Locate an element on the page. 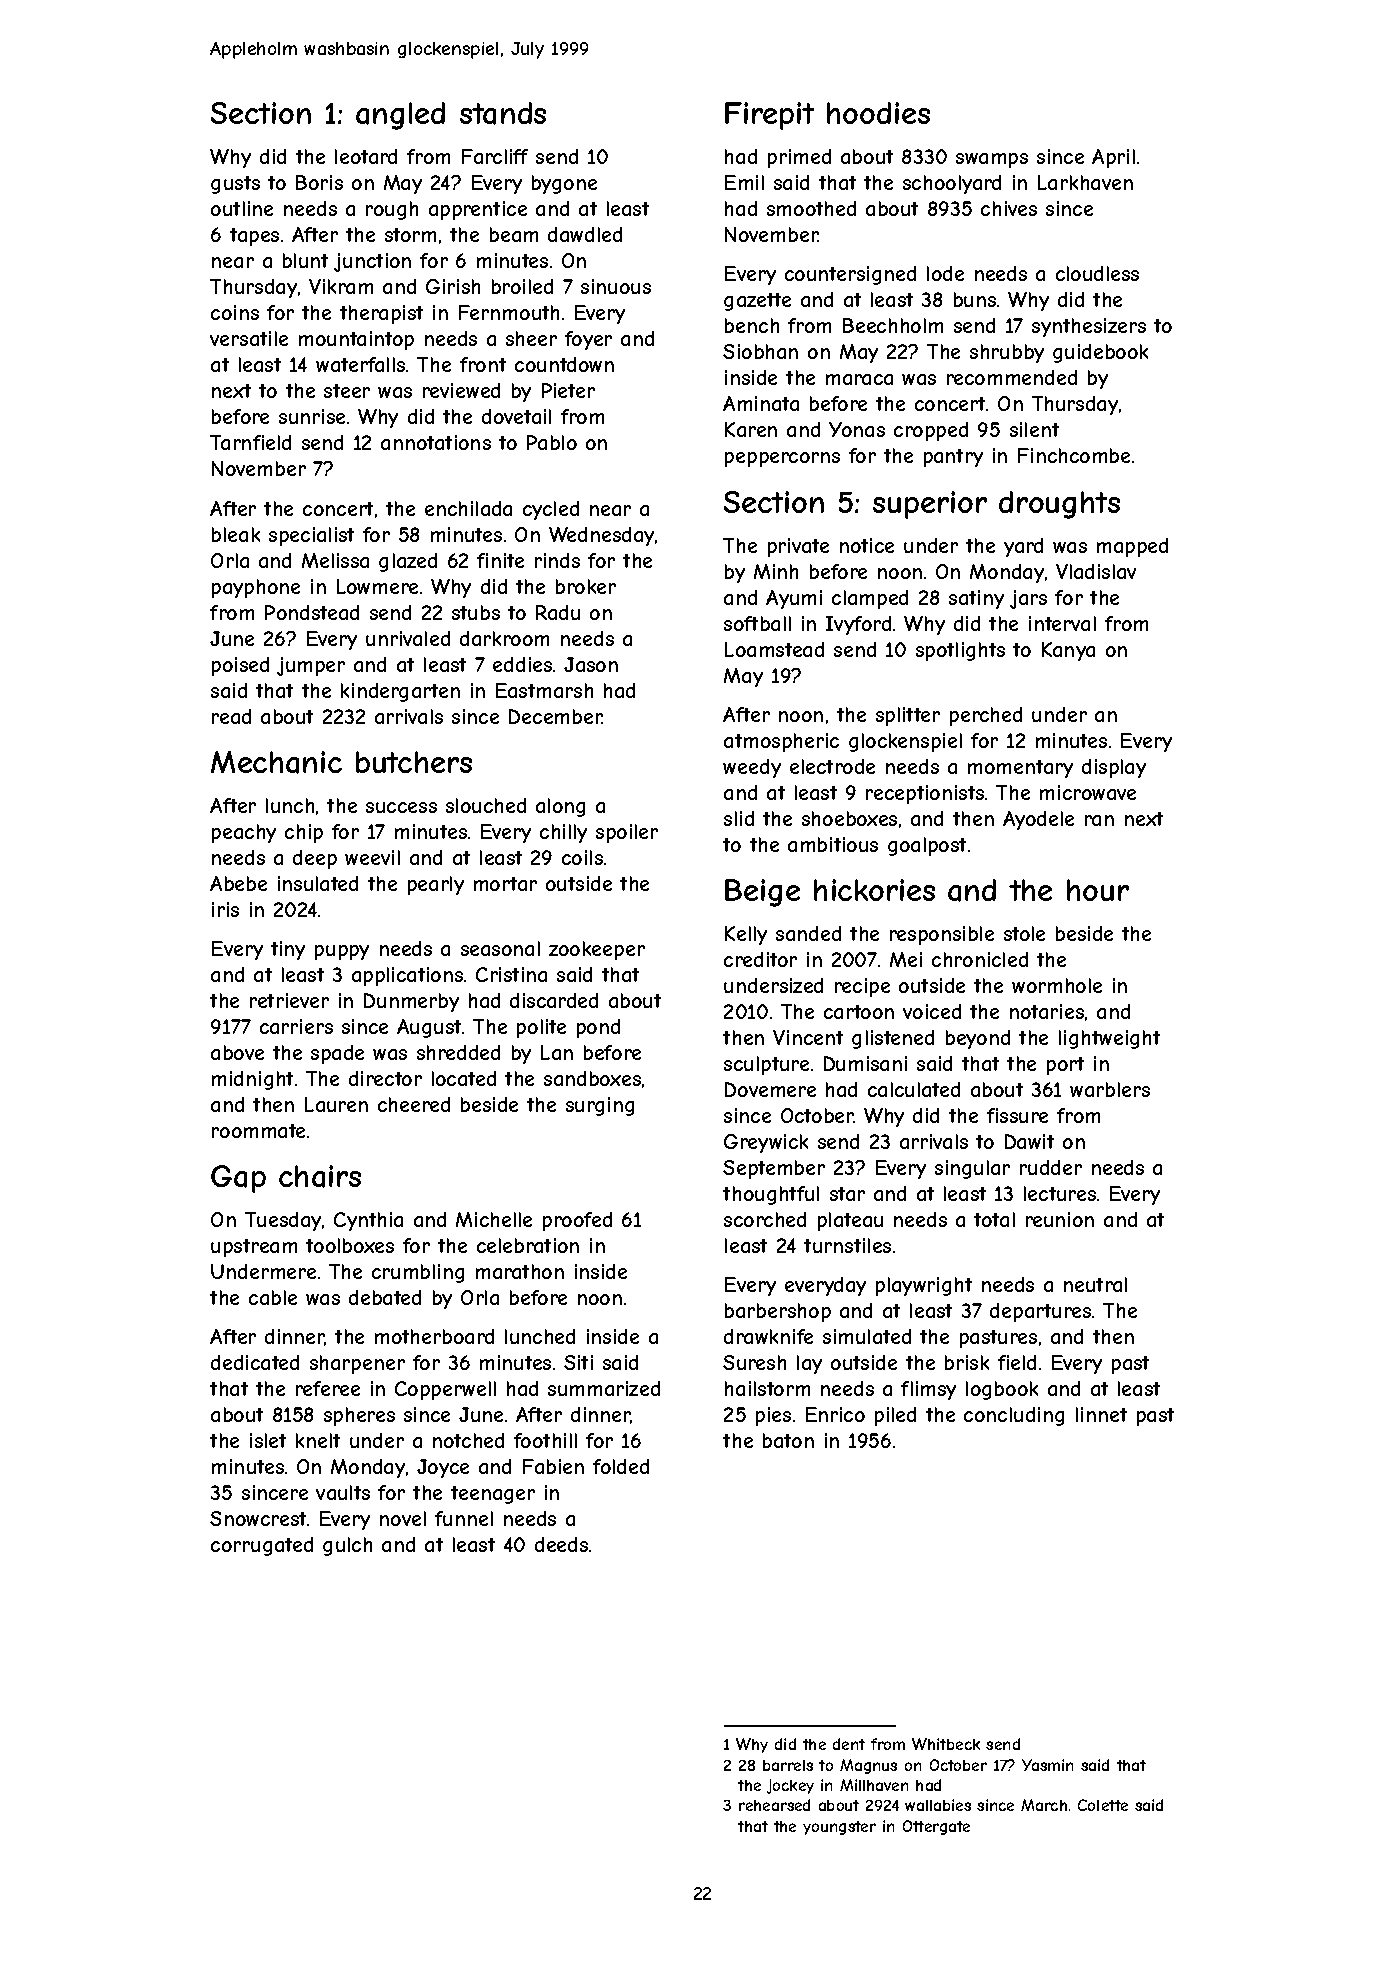  stands is located at coordinates (503, 113).
